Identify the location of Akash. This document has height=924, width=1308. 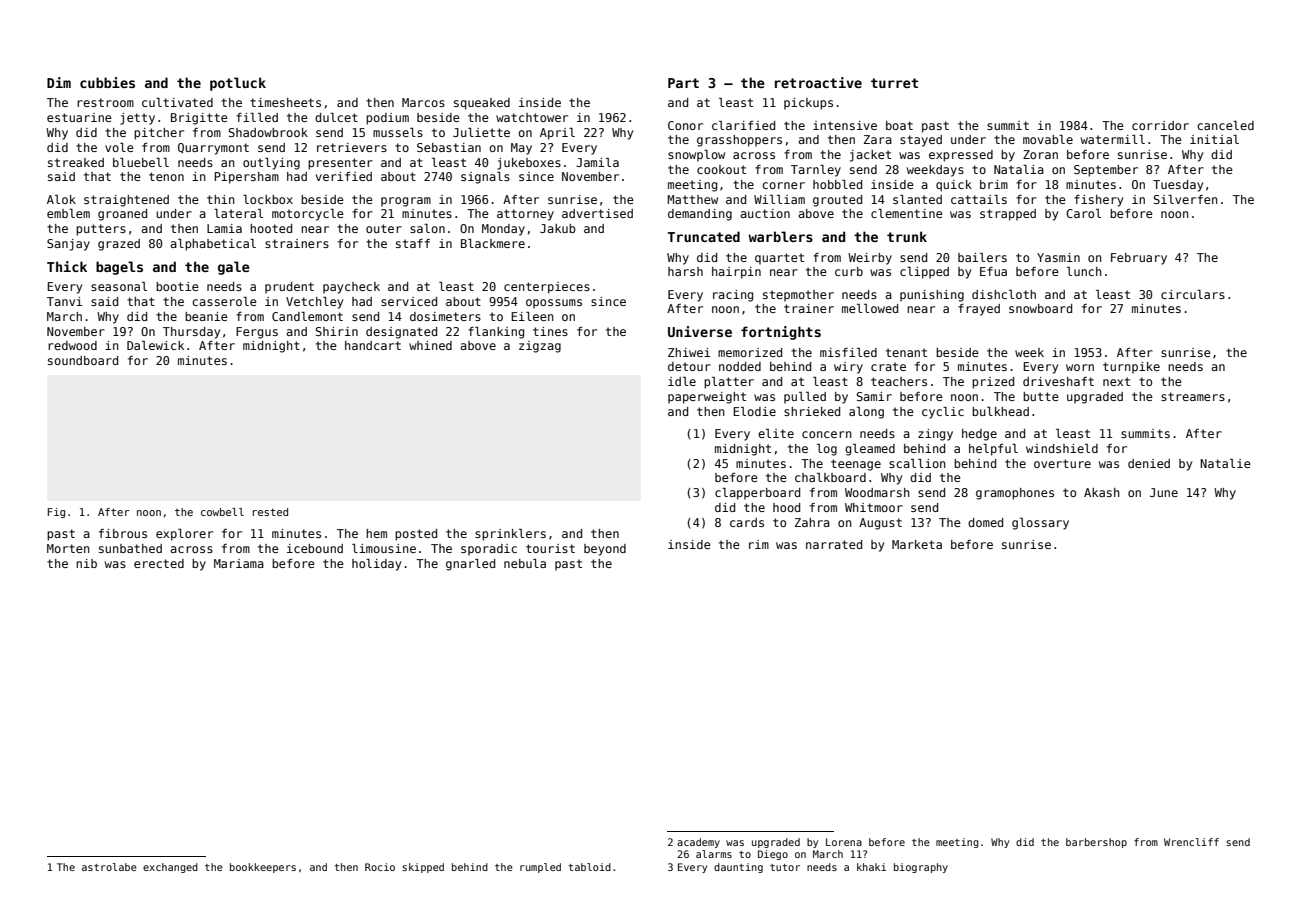
(1102, 492).
